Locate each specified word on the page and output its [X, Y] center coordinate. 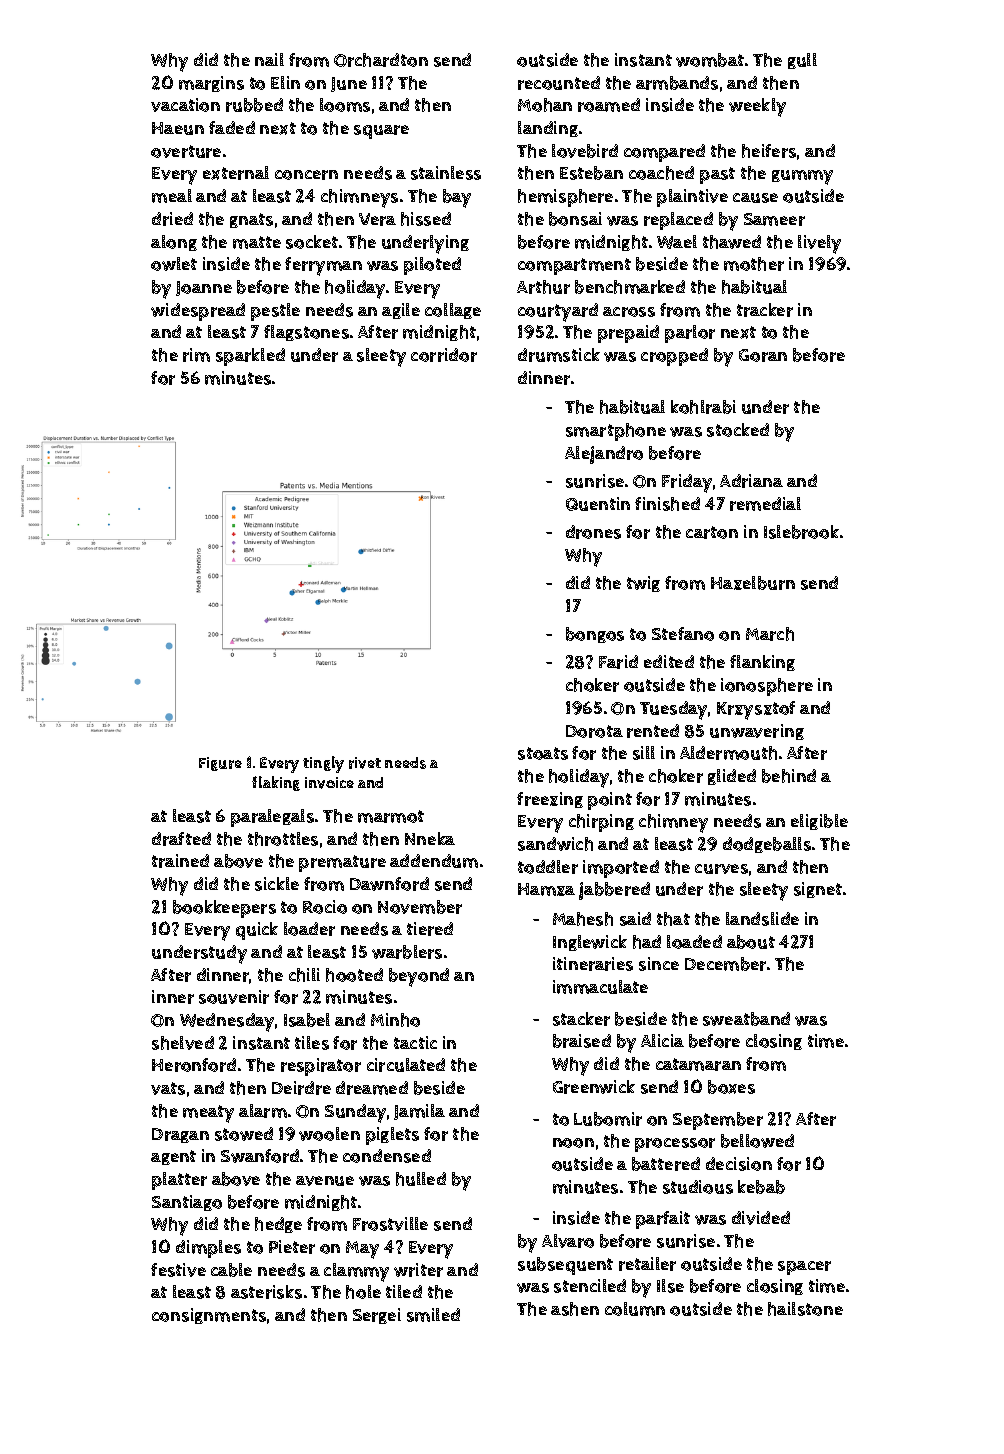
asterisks [266, 1292]
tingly [323, 764]
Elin [285, 82]
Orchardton [381, 60]
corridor [444, 355]
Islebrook [801, 532]
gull [802, 61]
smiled [433, 1315]
